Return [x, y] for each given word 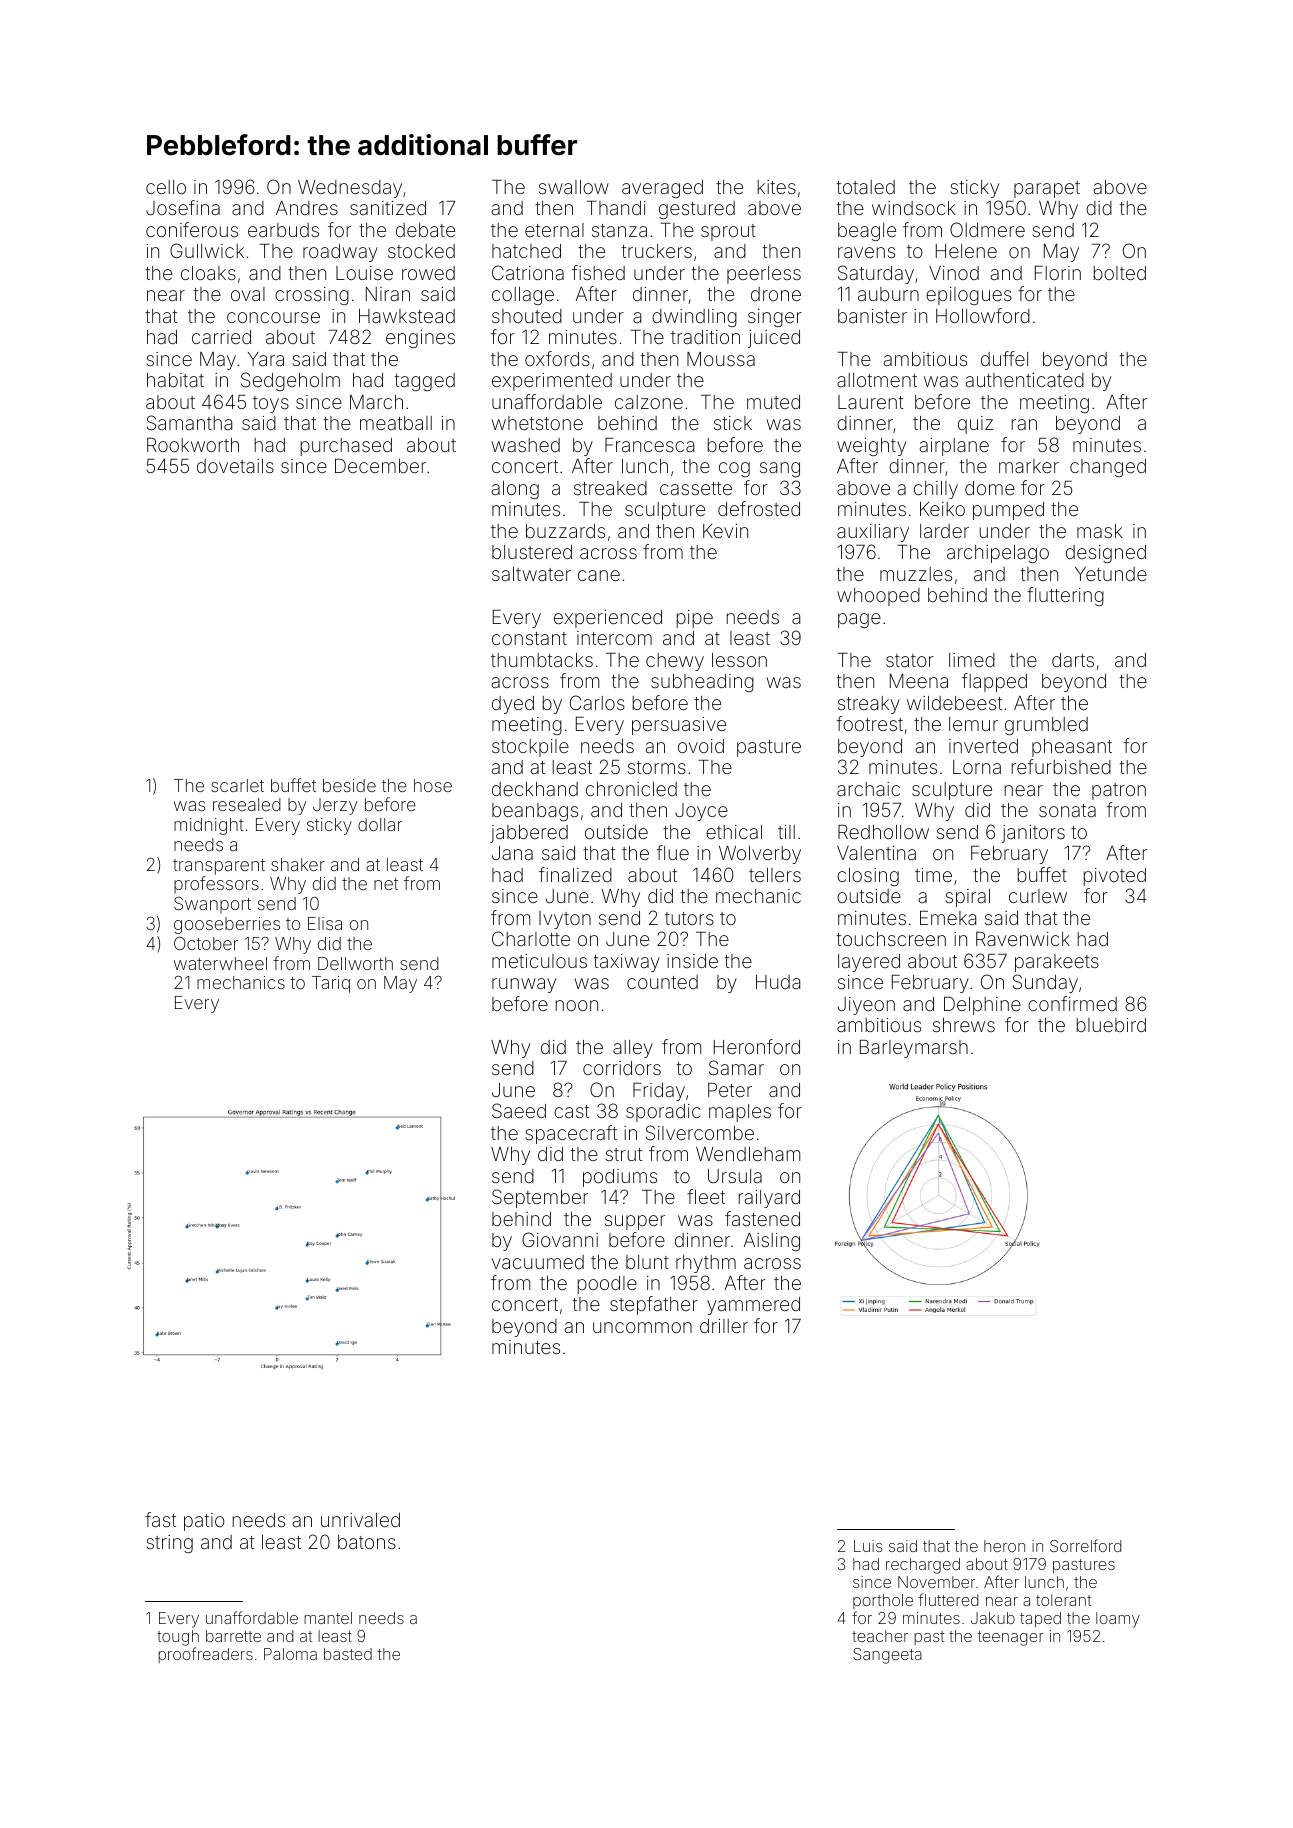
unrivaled [360, 1520]
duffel [1004, 358]
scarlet [237, 785]
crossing [312, 296]
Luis [868, 1546]
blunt [647, 1262]
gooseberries [227, 925]
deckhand [535, 789]
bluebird [1111, 1025]
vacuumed [538, 1262]
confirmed [1072, 1003]
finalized [575, 874]
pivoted [1115, 877]
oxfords [557, 358]
